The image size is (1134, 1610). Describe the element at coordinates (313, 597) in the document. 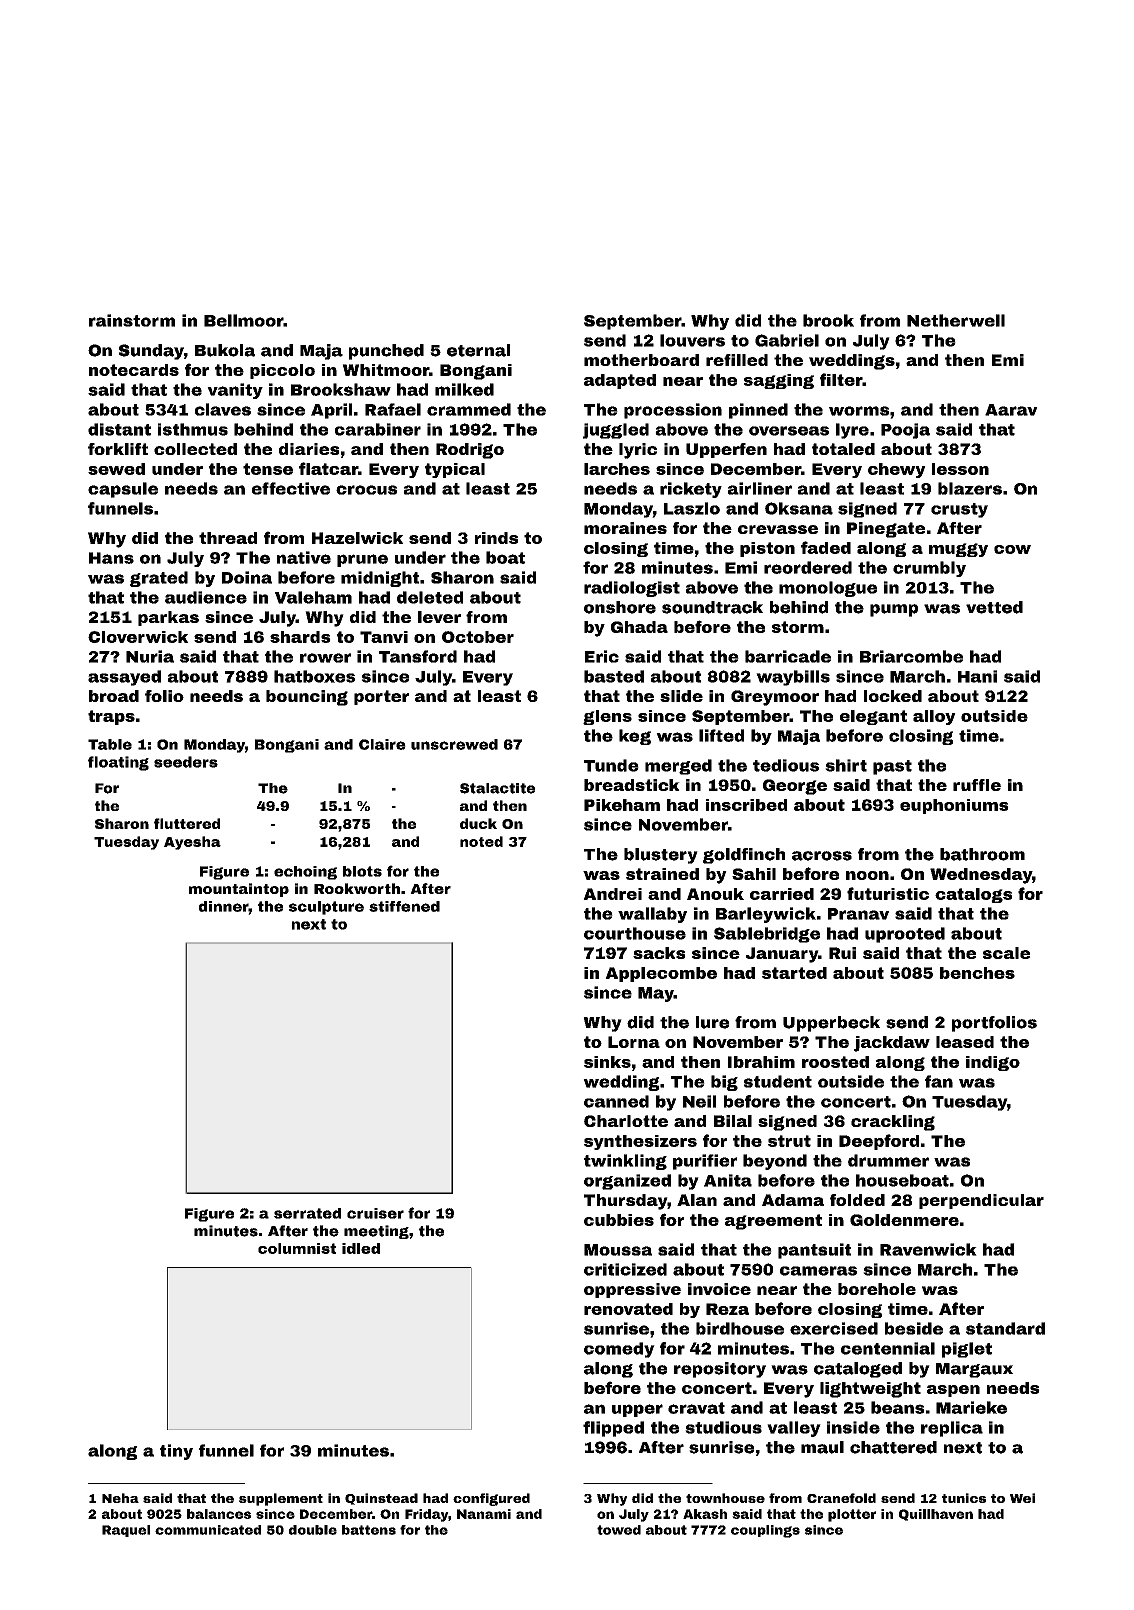

I see `Valeham` at that location.
